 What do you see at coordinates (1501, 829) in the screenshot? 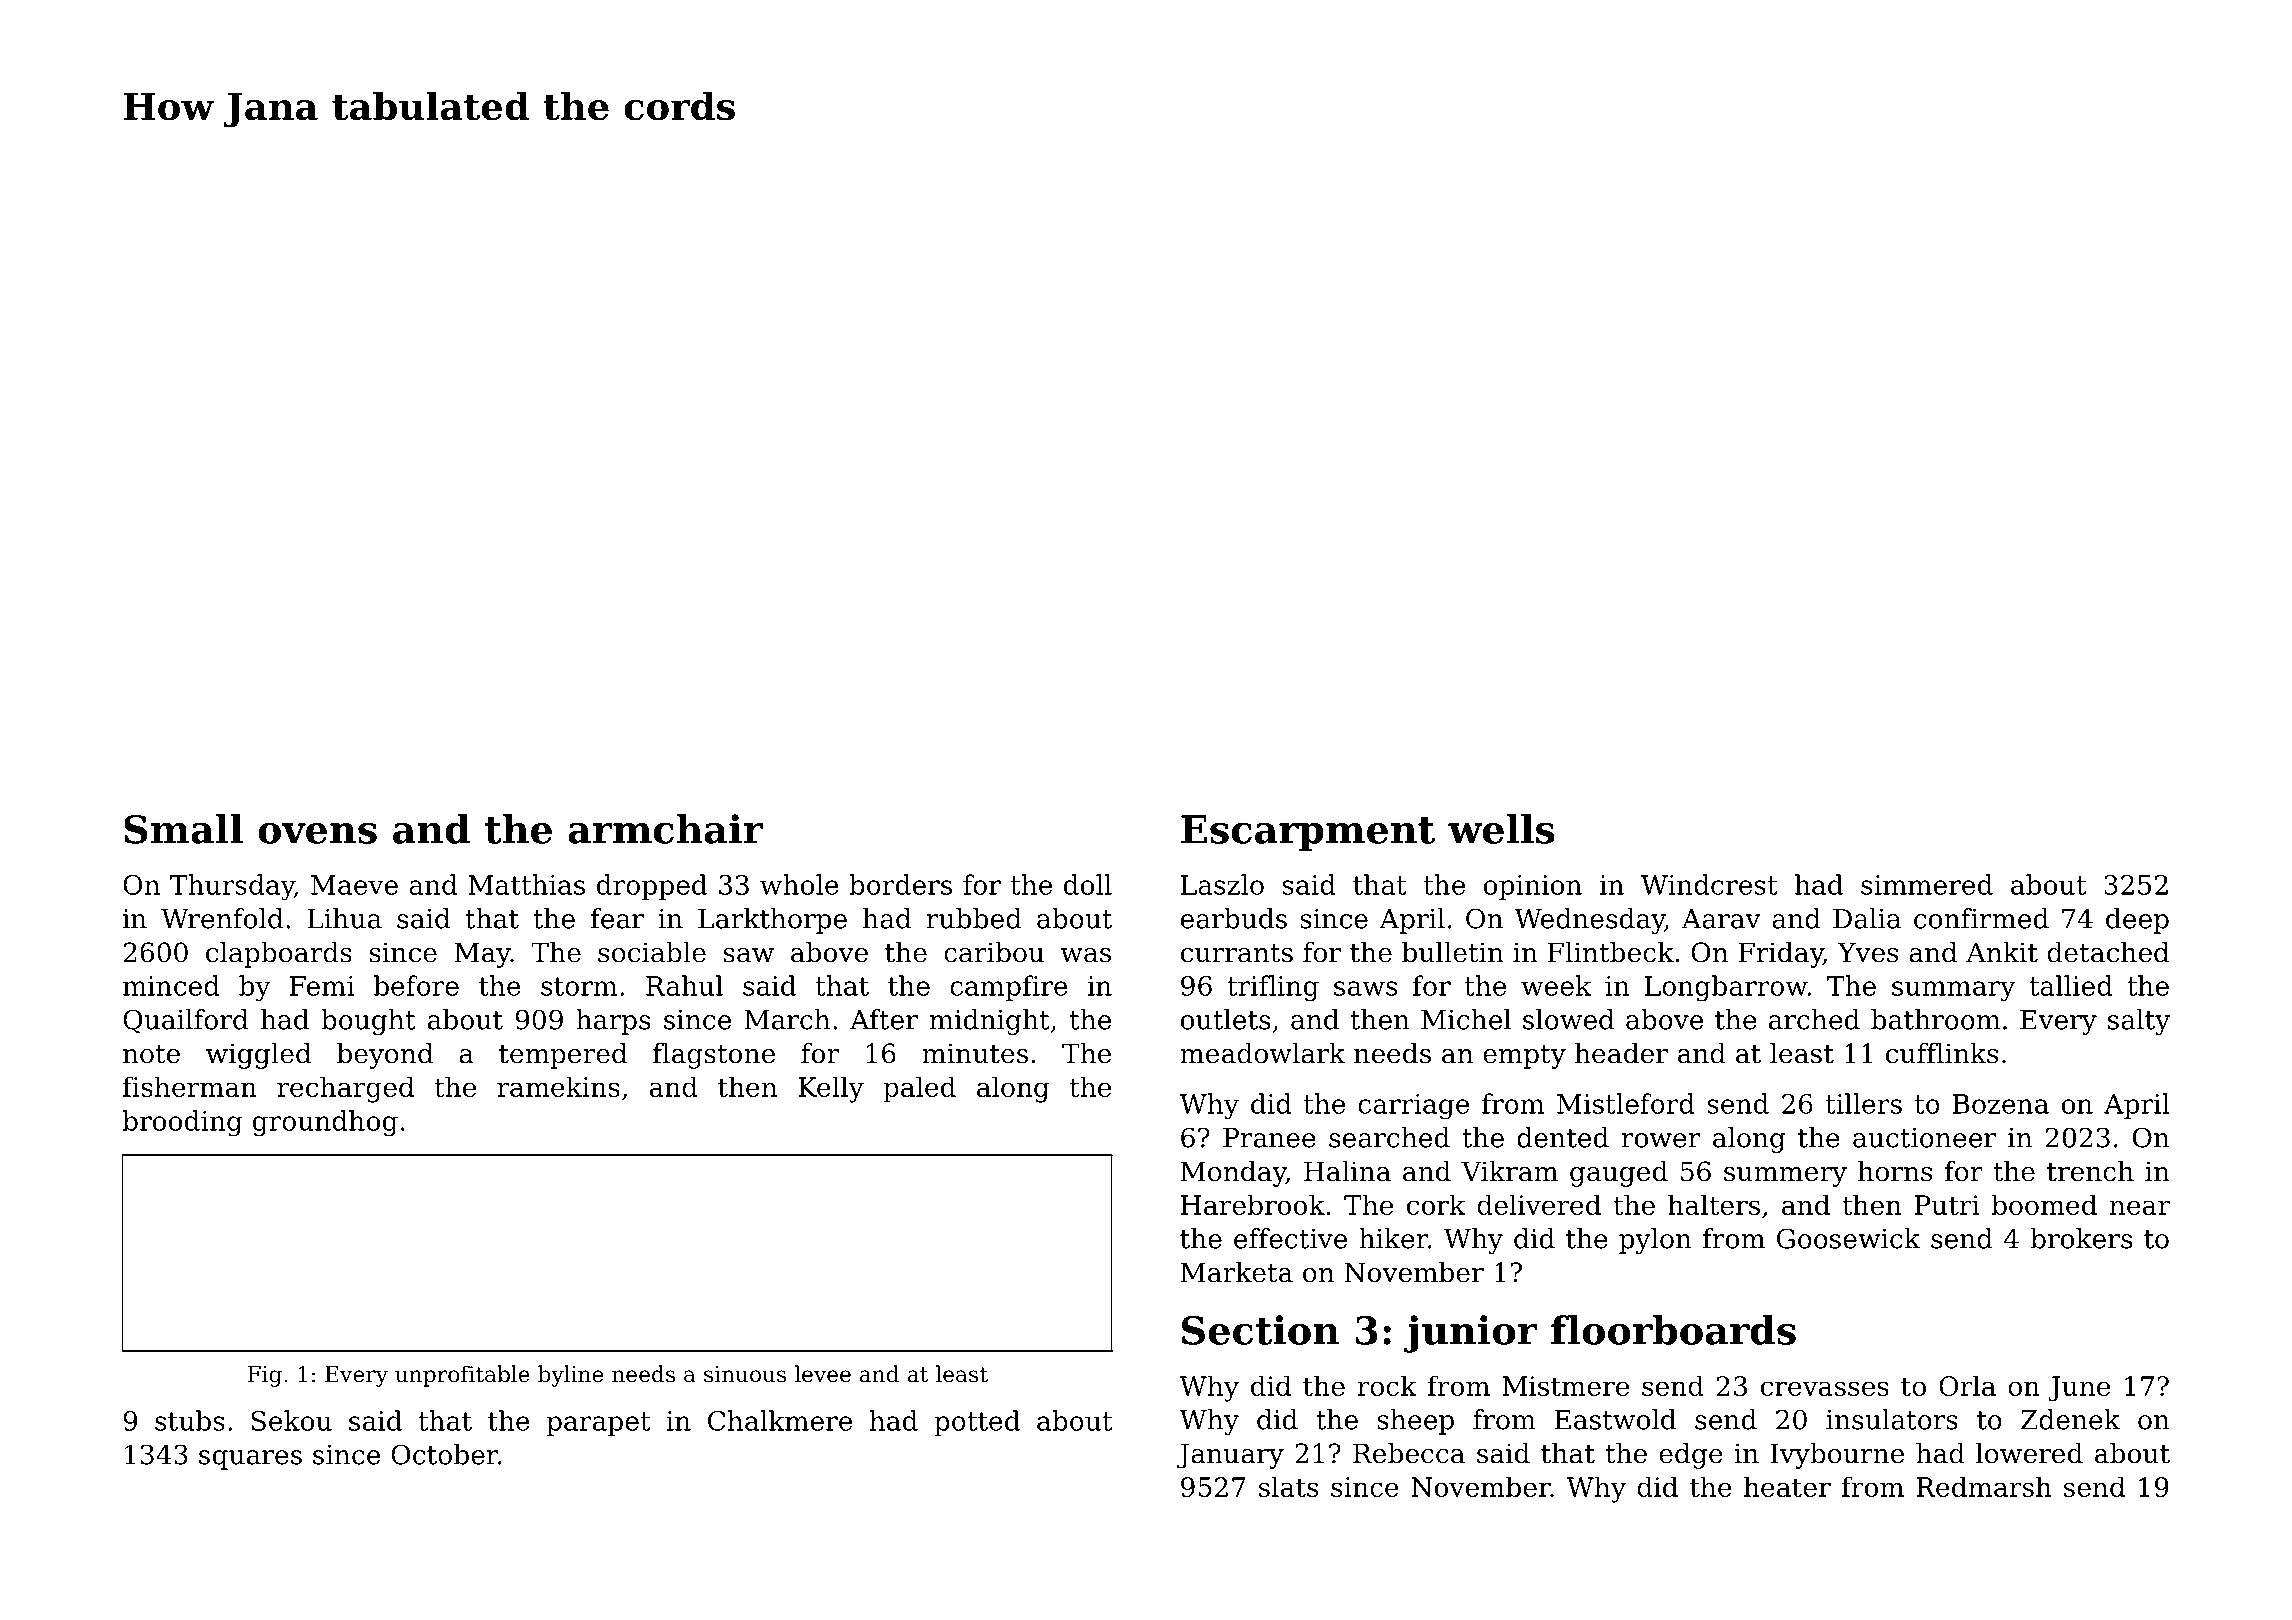
I see `wells` at bounding box center [1501, 829].
